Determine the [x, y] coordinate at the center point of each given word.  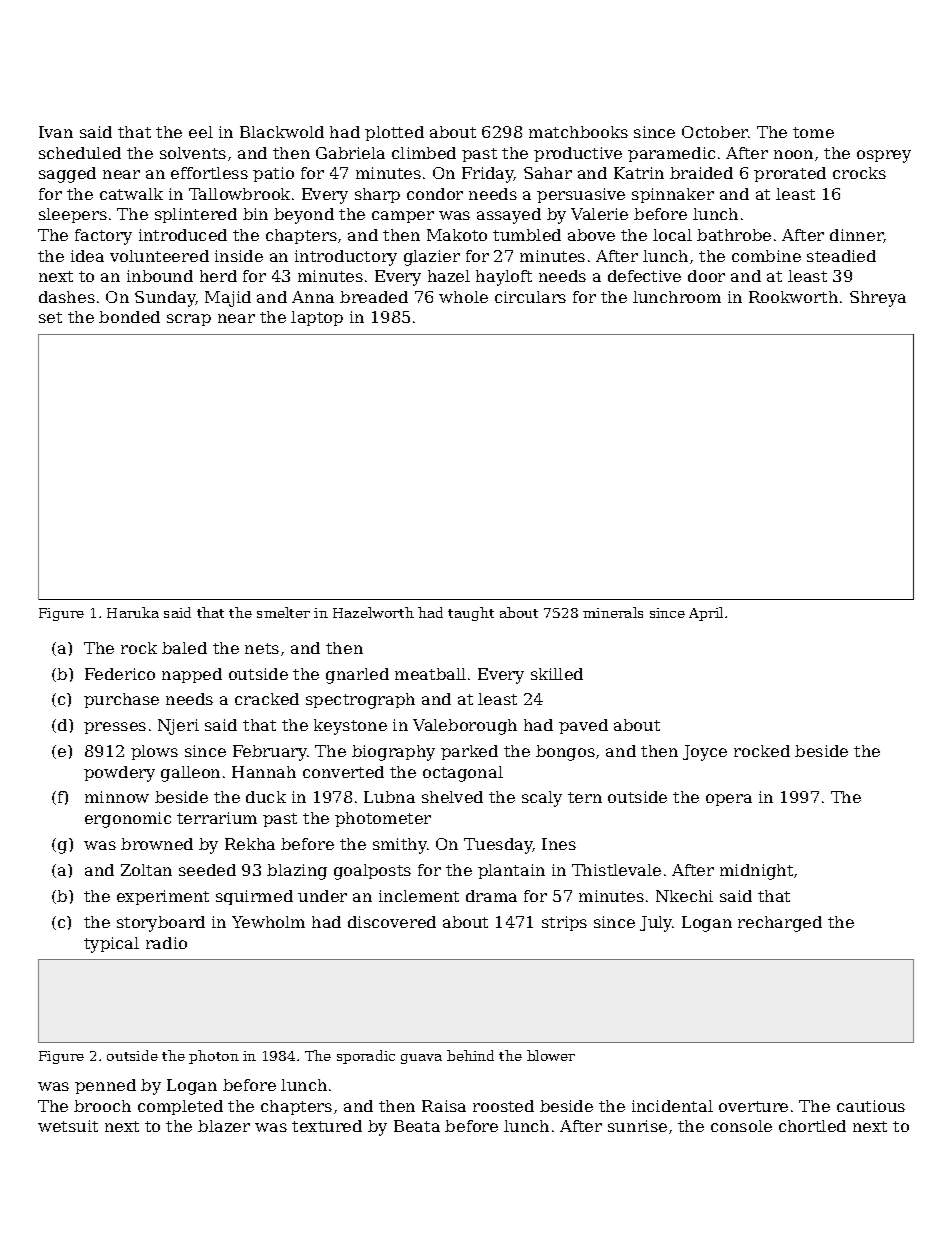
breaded [374, 297]
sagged [67, 175]
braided [701, 173]
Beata [417, 1126]
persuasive [581, 195]
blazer [224, 1126]
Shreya [878, 299]
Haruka [133, 612]
